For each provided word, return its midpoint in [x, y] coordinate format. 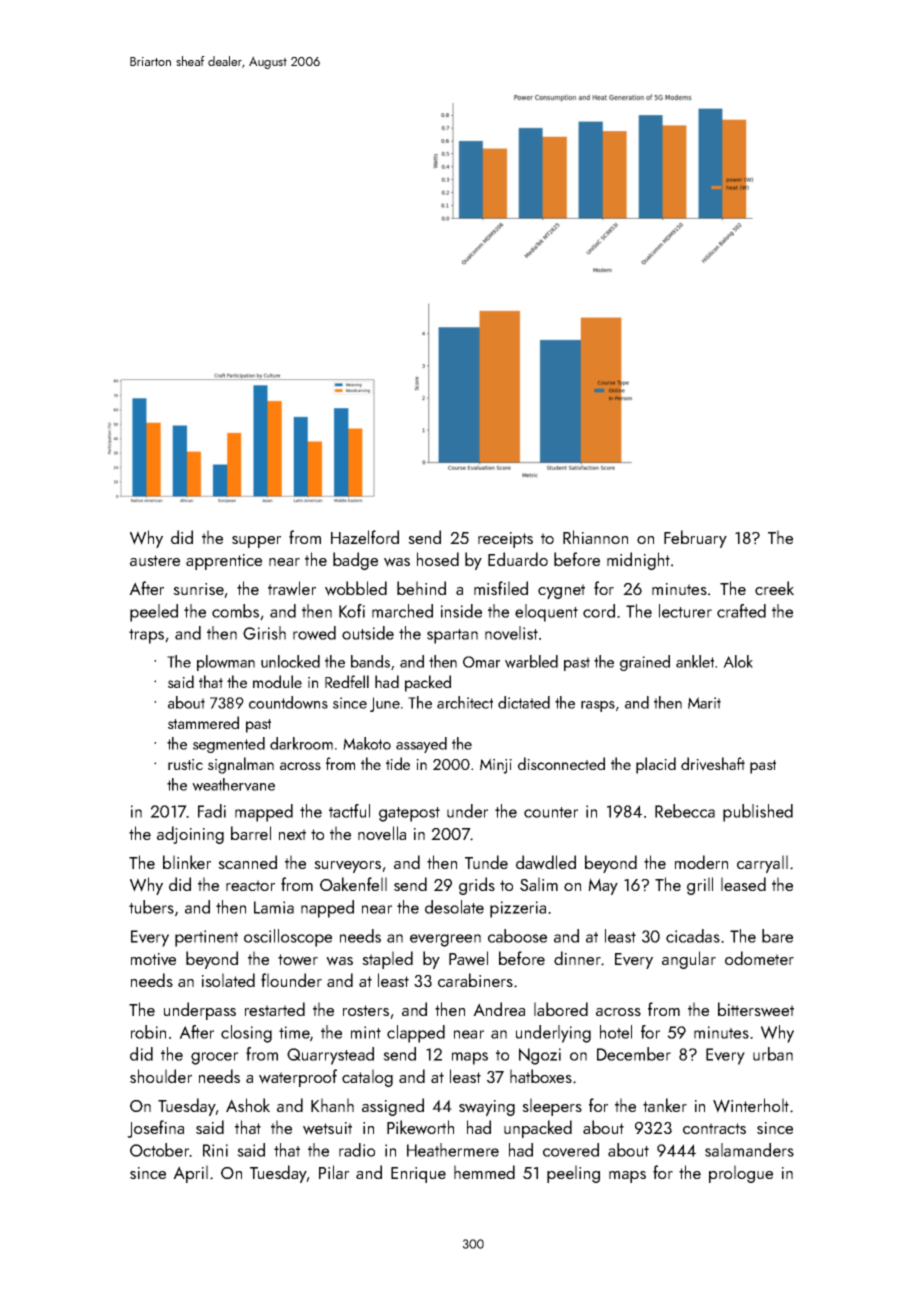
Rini [215, 1150]
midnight [638, 561]
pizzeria [518, 909]
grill [700, 886]
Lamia [274, 907]
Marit [704, 703]
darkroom [301, 743]
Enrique [418, 1175]
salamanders [749, 1150]
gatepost [409, 814]
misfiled [501, 588]
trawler [292, 588]
